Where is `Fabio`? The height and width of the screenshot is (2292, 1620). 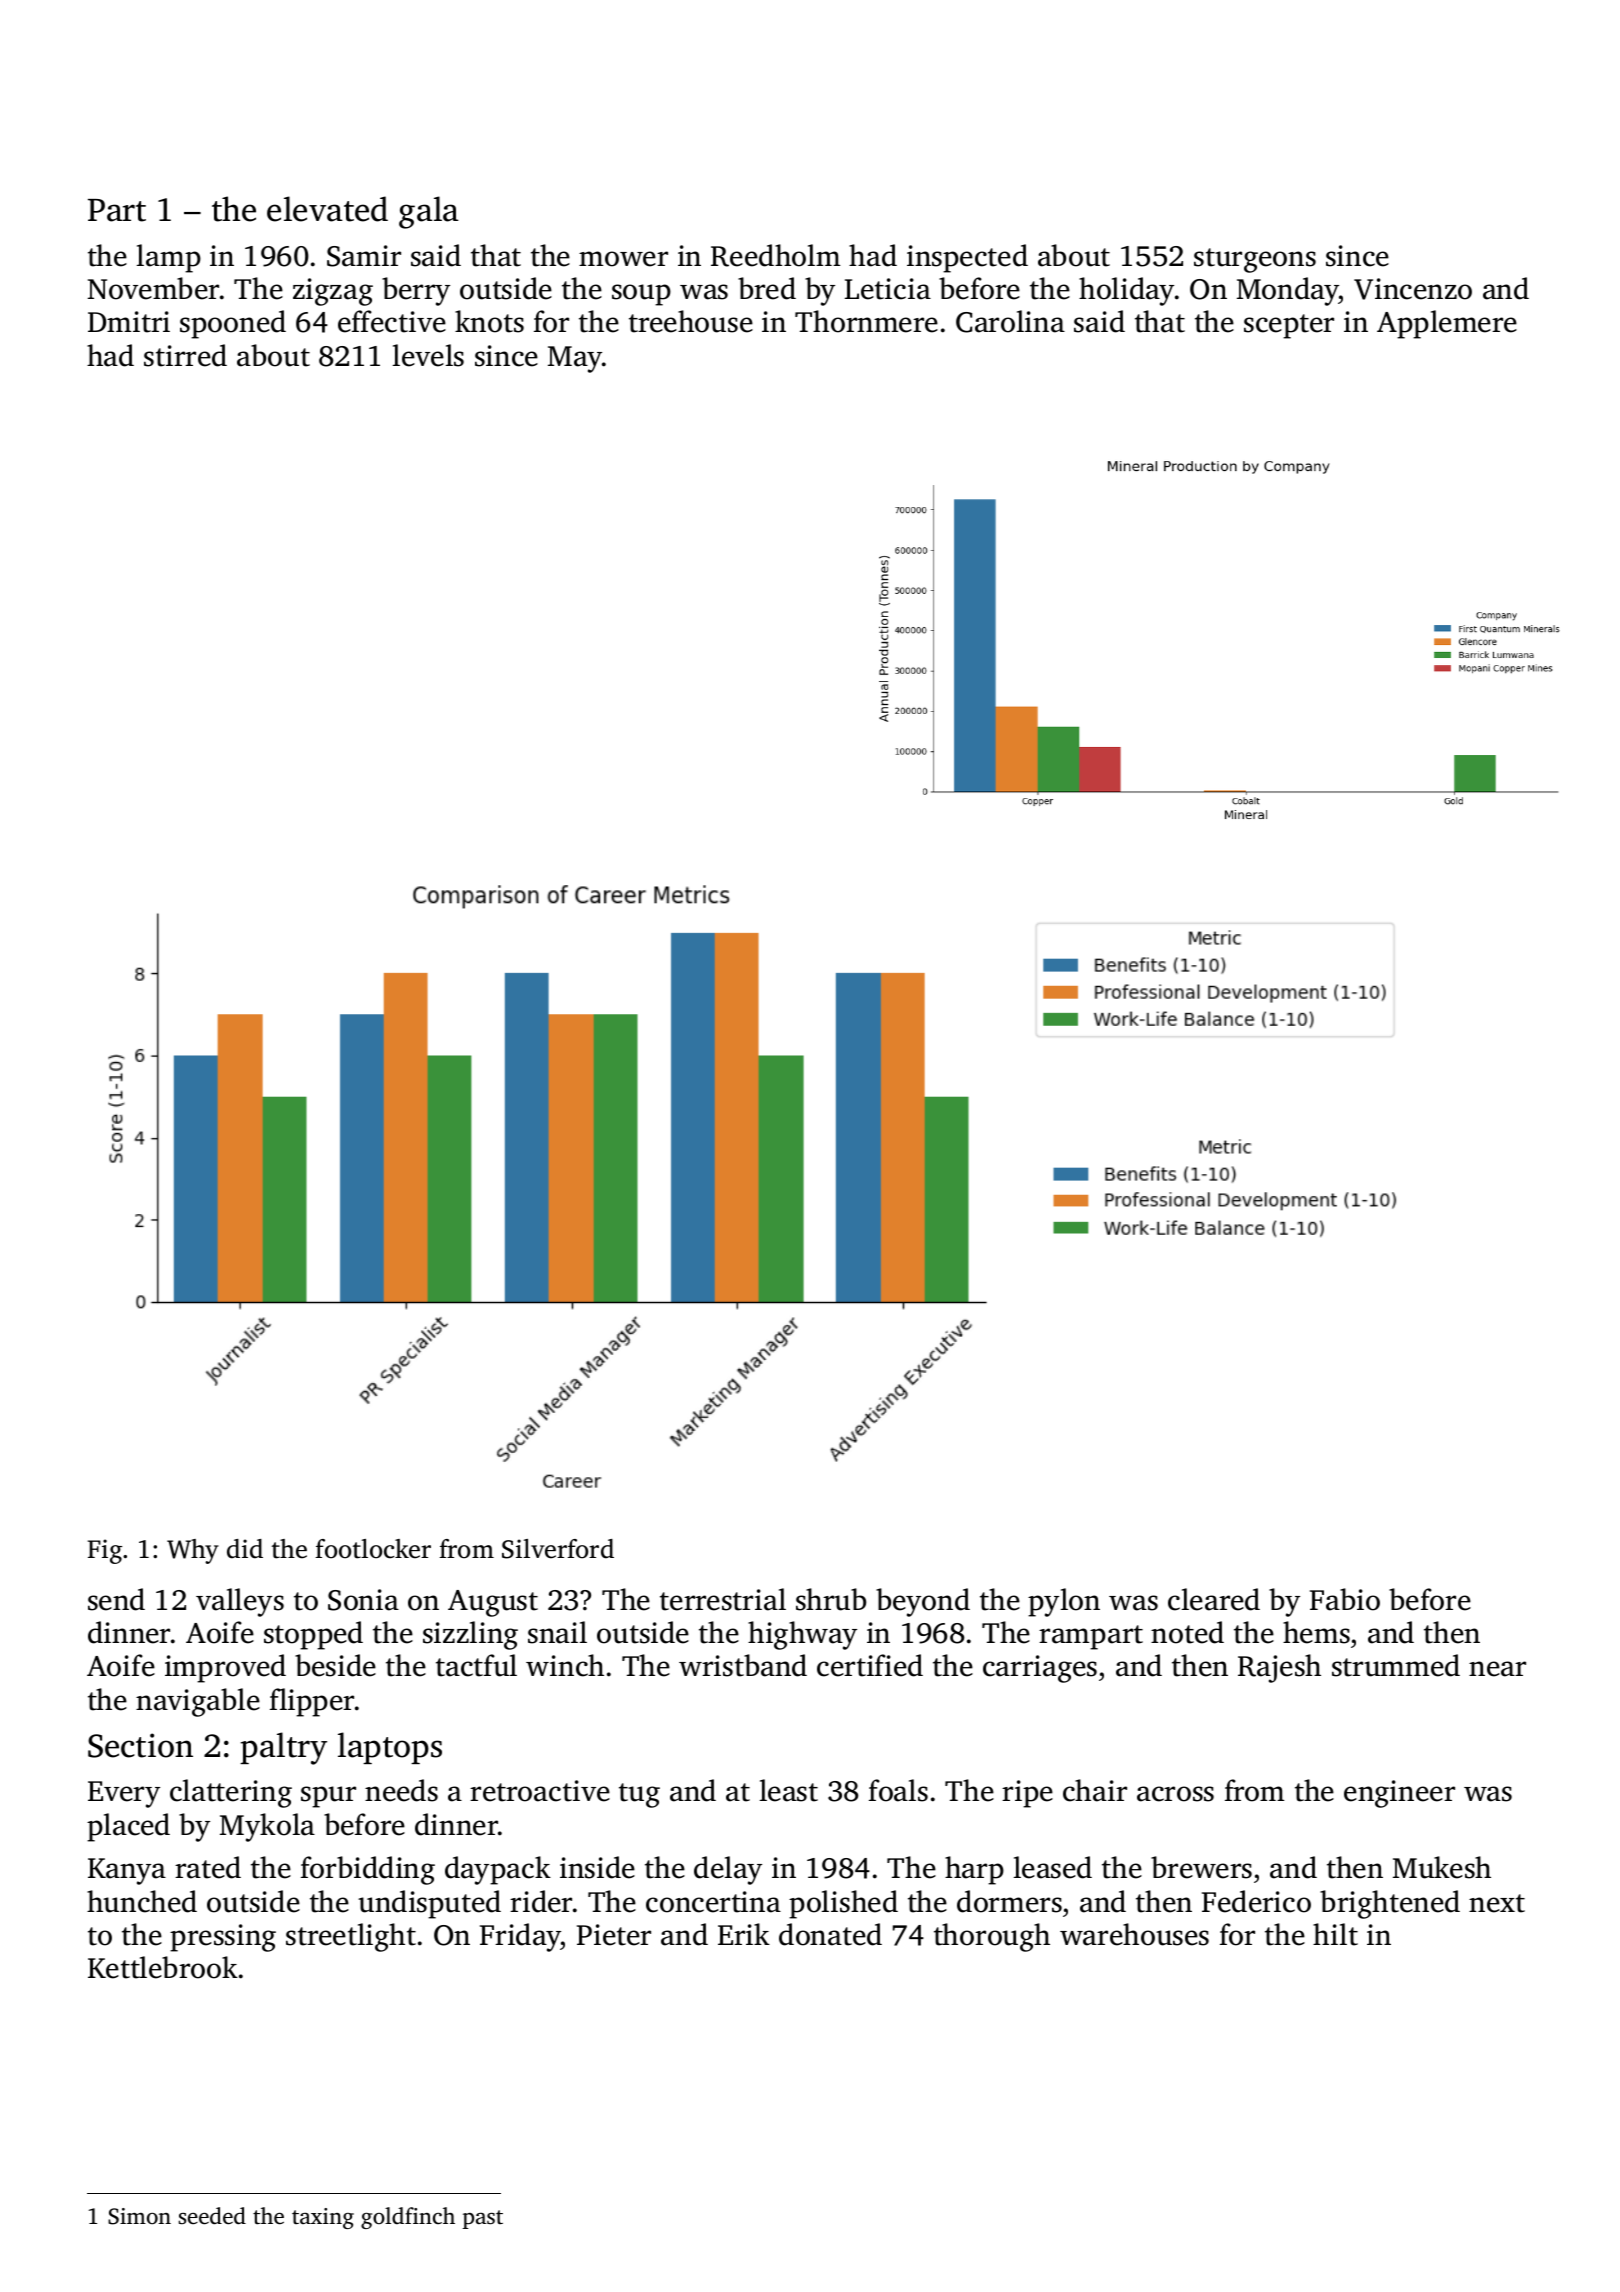
Fabio is located at coordinates (1345, 1599).
